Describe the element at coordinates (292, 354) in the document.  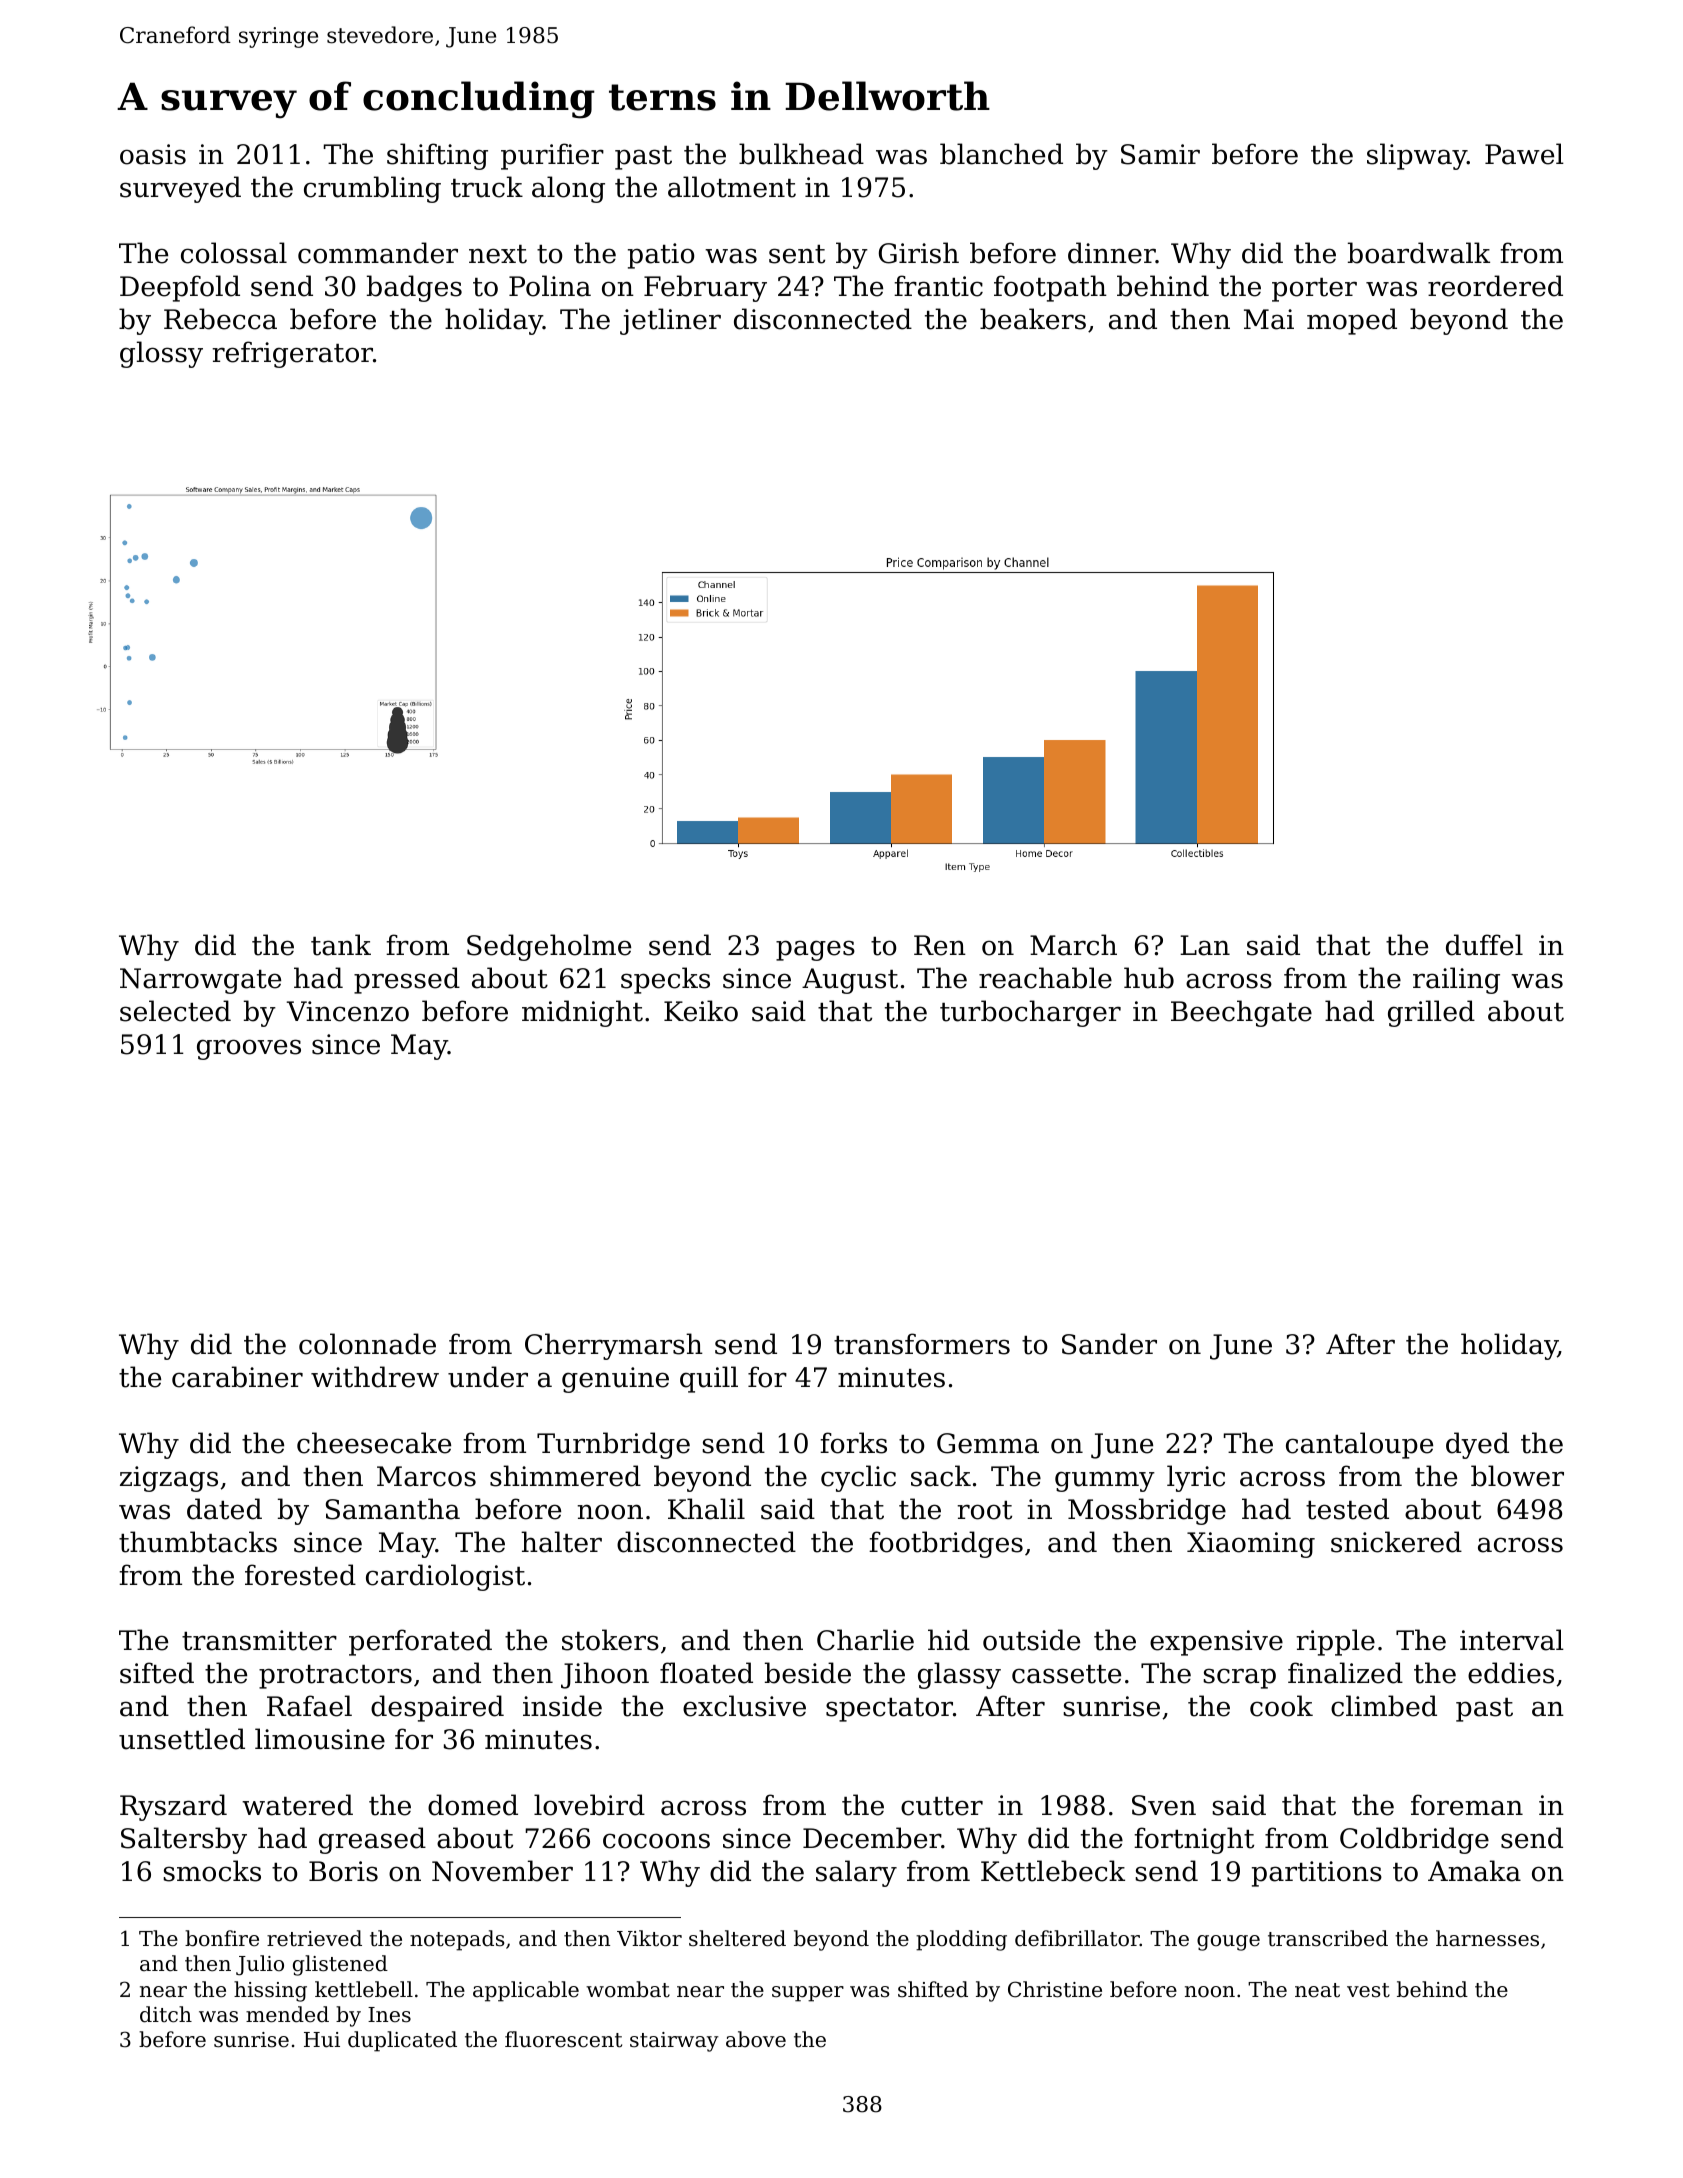
I see `refrigerator` at that location.
